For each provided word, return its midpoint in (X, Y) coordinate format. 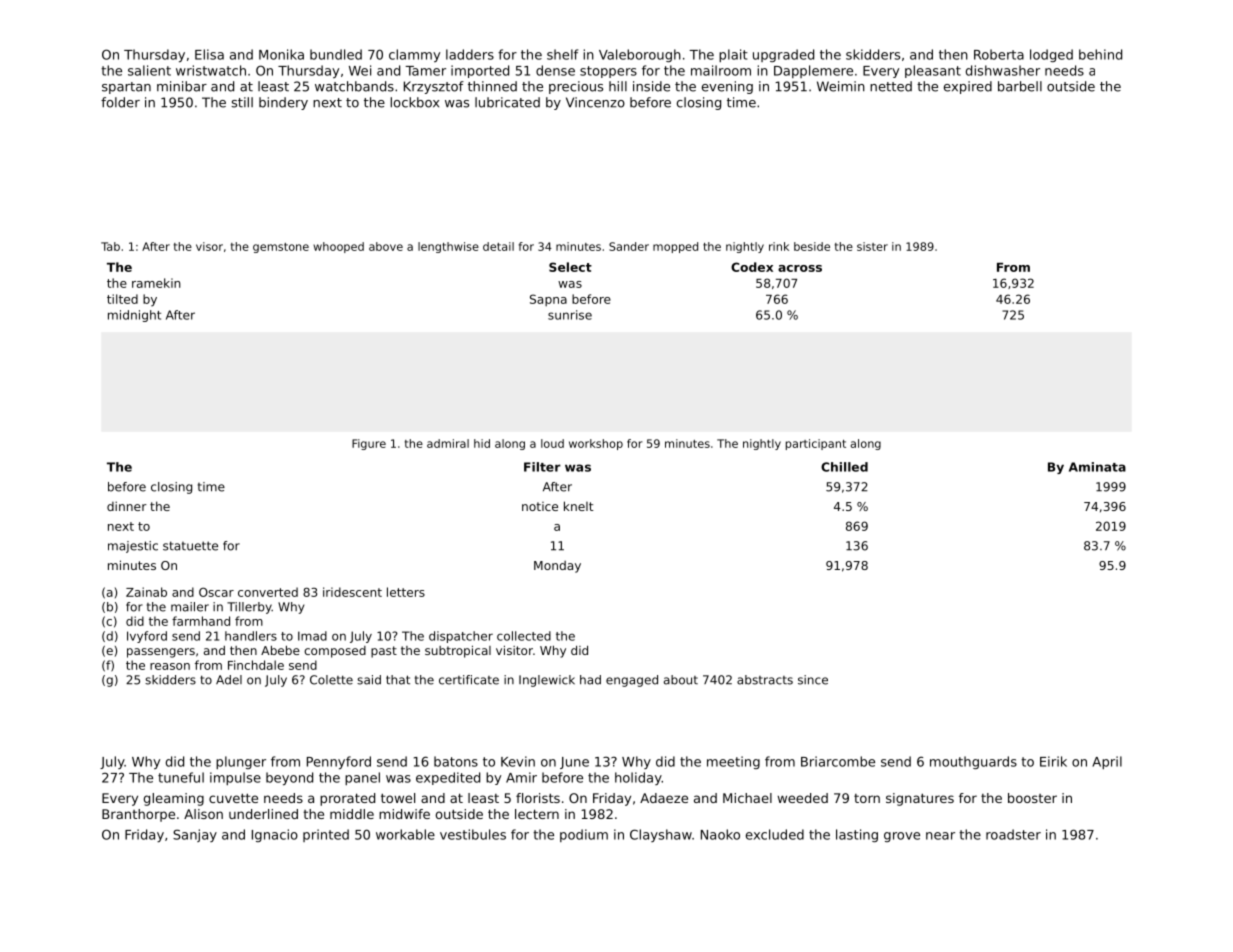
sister (872, 246)
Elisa (209, 54)
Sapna (548, 300)
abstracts (765, 680)
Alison (203, 814)
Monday (557, 567)
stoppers (608, 72)
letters (406, 592)
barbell (1020, 86)
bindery (283, 103)
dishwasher (1003, 70)
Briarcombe (838, 761)
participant (816, 444)
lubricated (507, 102)
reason (170, 666)
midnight (134, 316)
